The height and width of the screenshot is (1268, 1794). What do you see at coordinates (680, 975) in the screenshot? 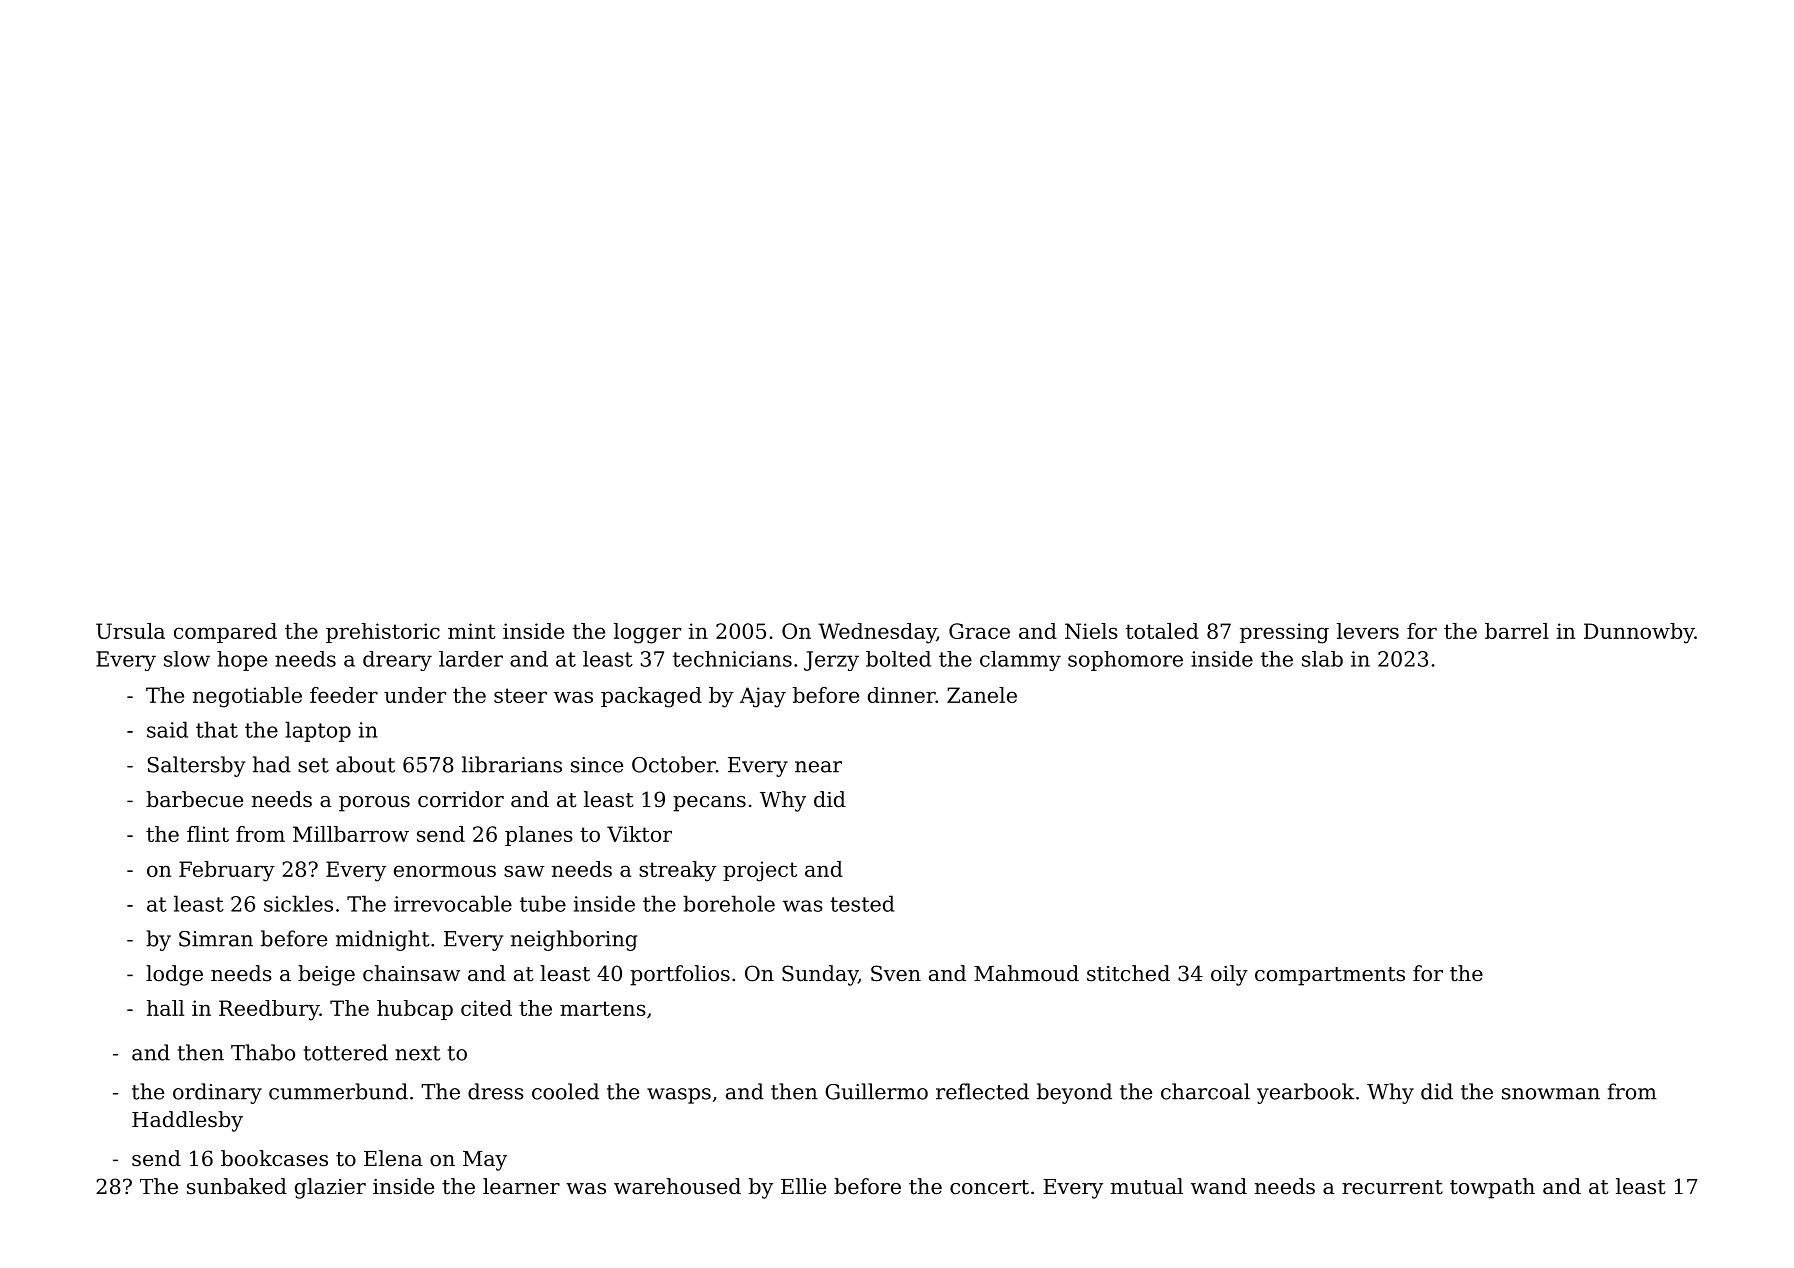
I see `portfolios` at bounding box center [680, 975].
